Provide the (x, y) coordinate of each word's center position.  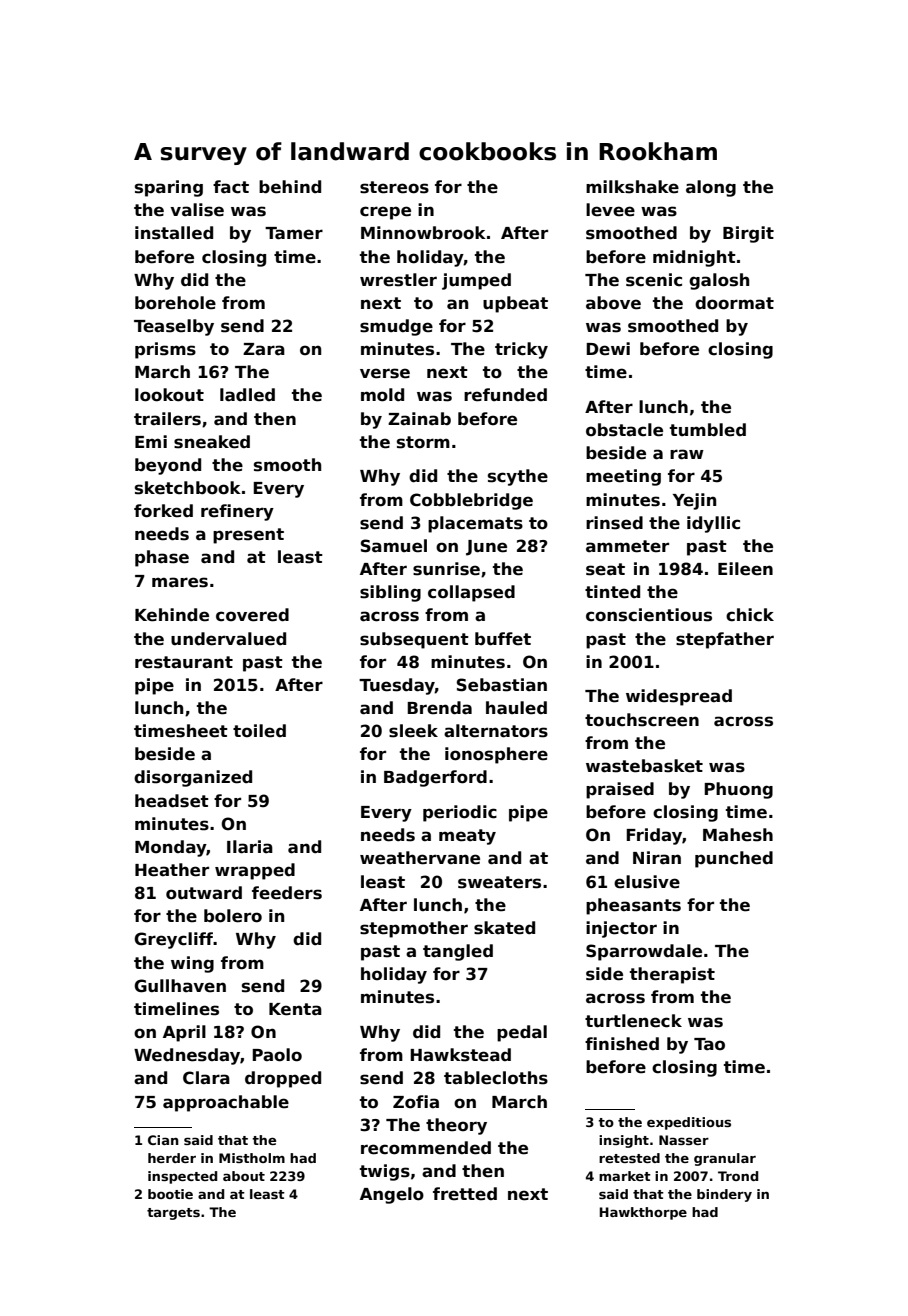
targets (173, 1214)
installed (174, 233)
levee (610, 210)
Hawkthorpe (643, 1213)
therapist (672, 975)
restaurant (184, 662)
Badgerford (435, 778)
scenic (654, 280)
